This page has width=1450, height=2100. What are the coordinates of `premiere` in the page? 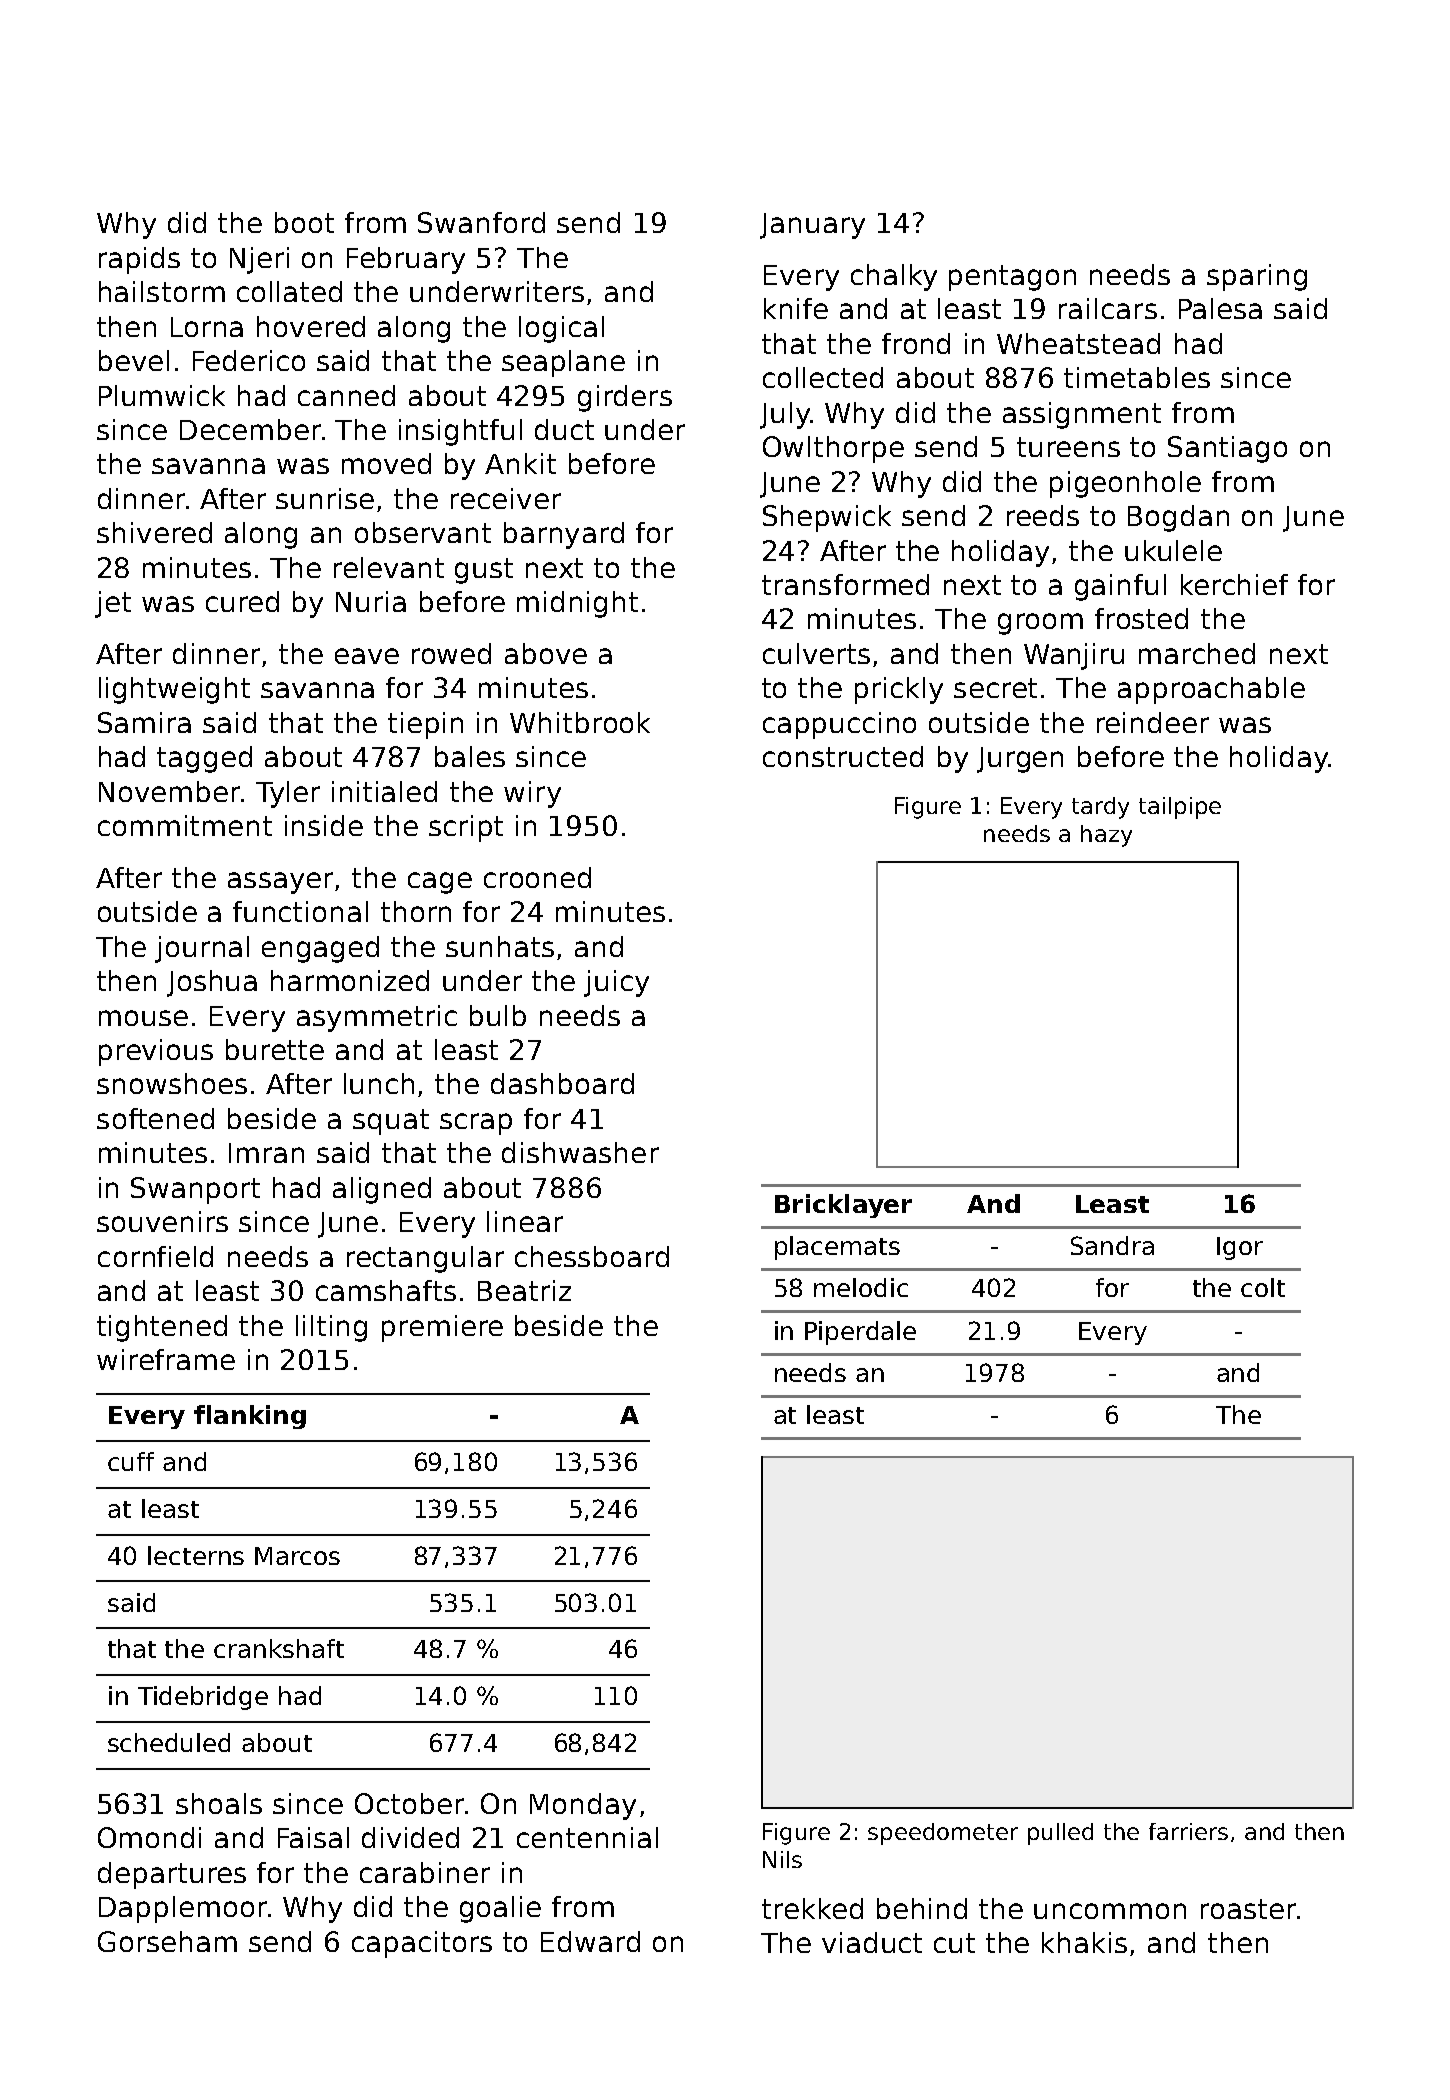 It's located at (442, 1328).
